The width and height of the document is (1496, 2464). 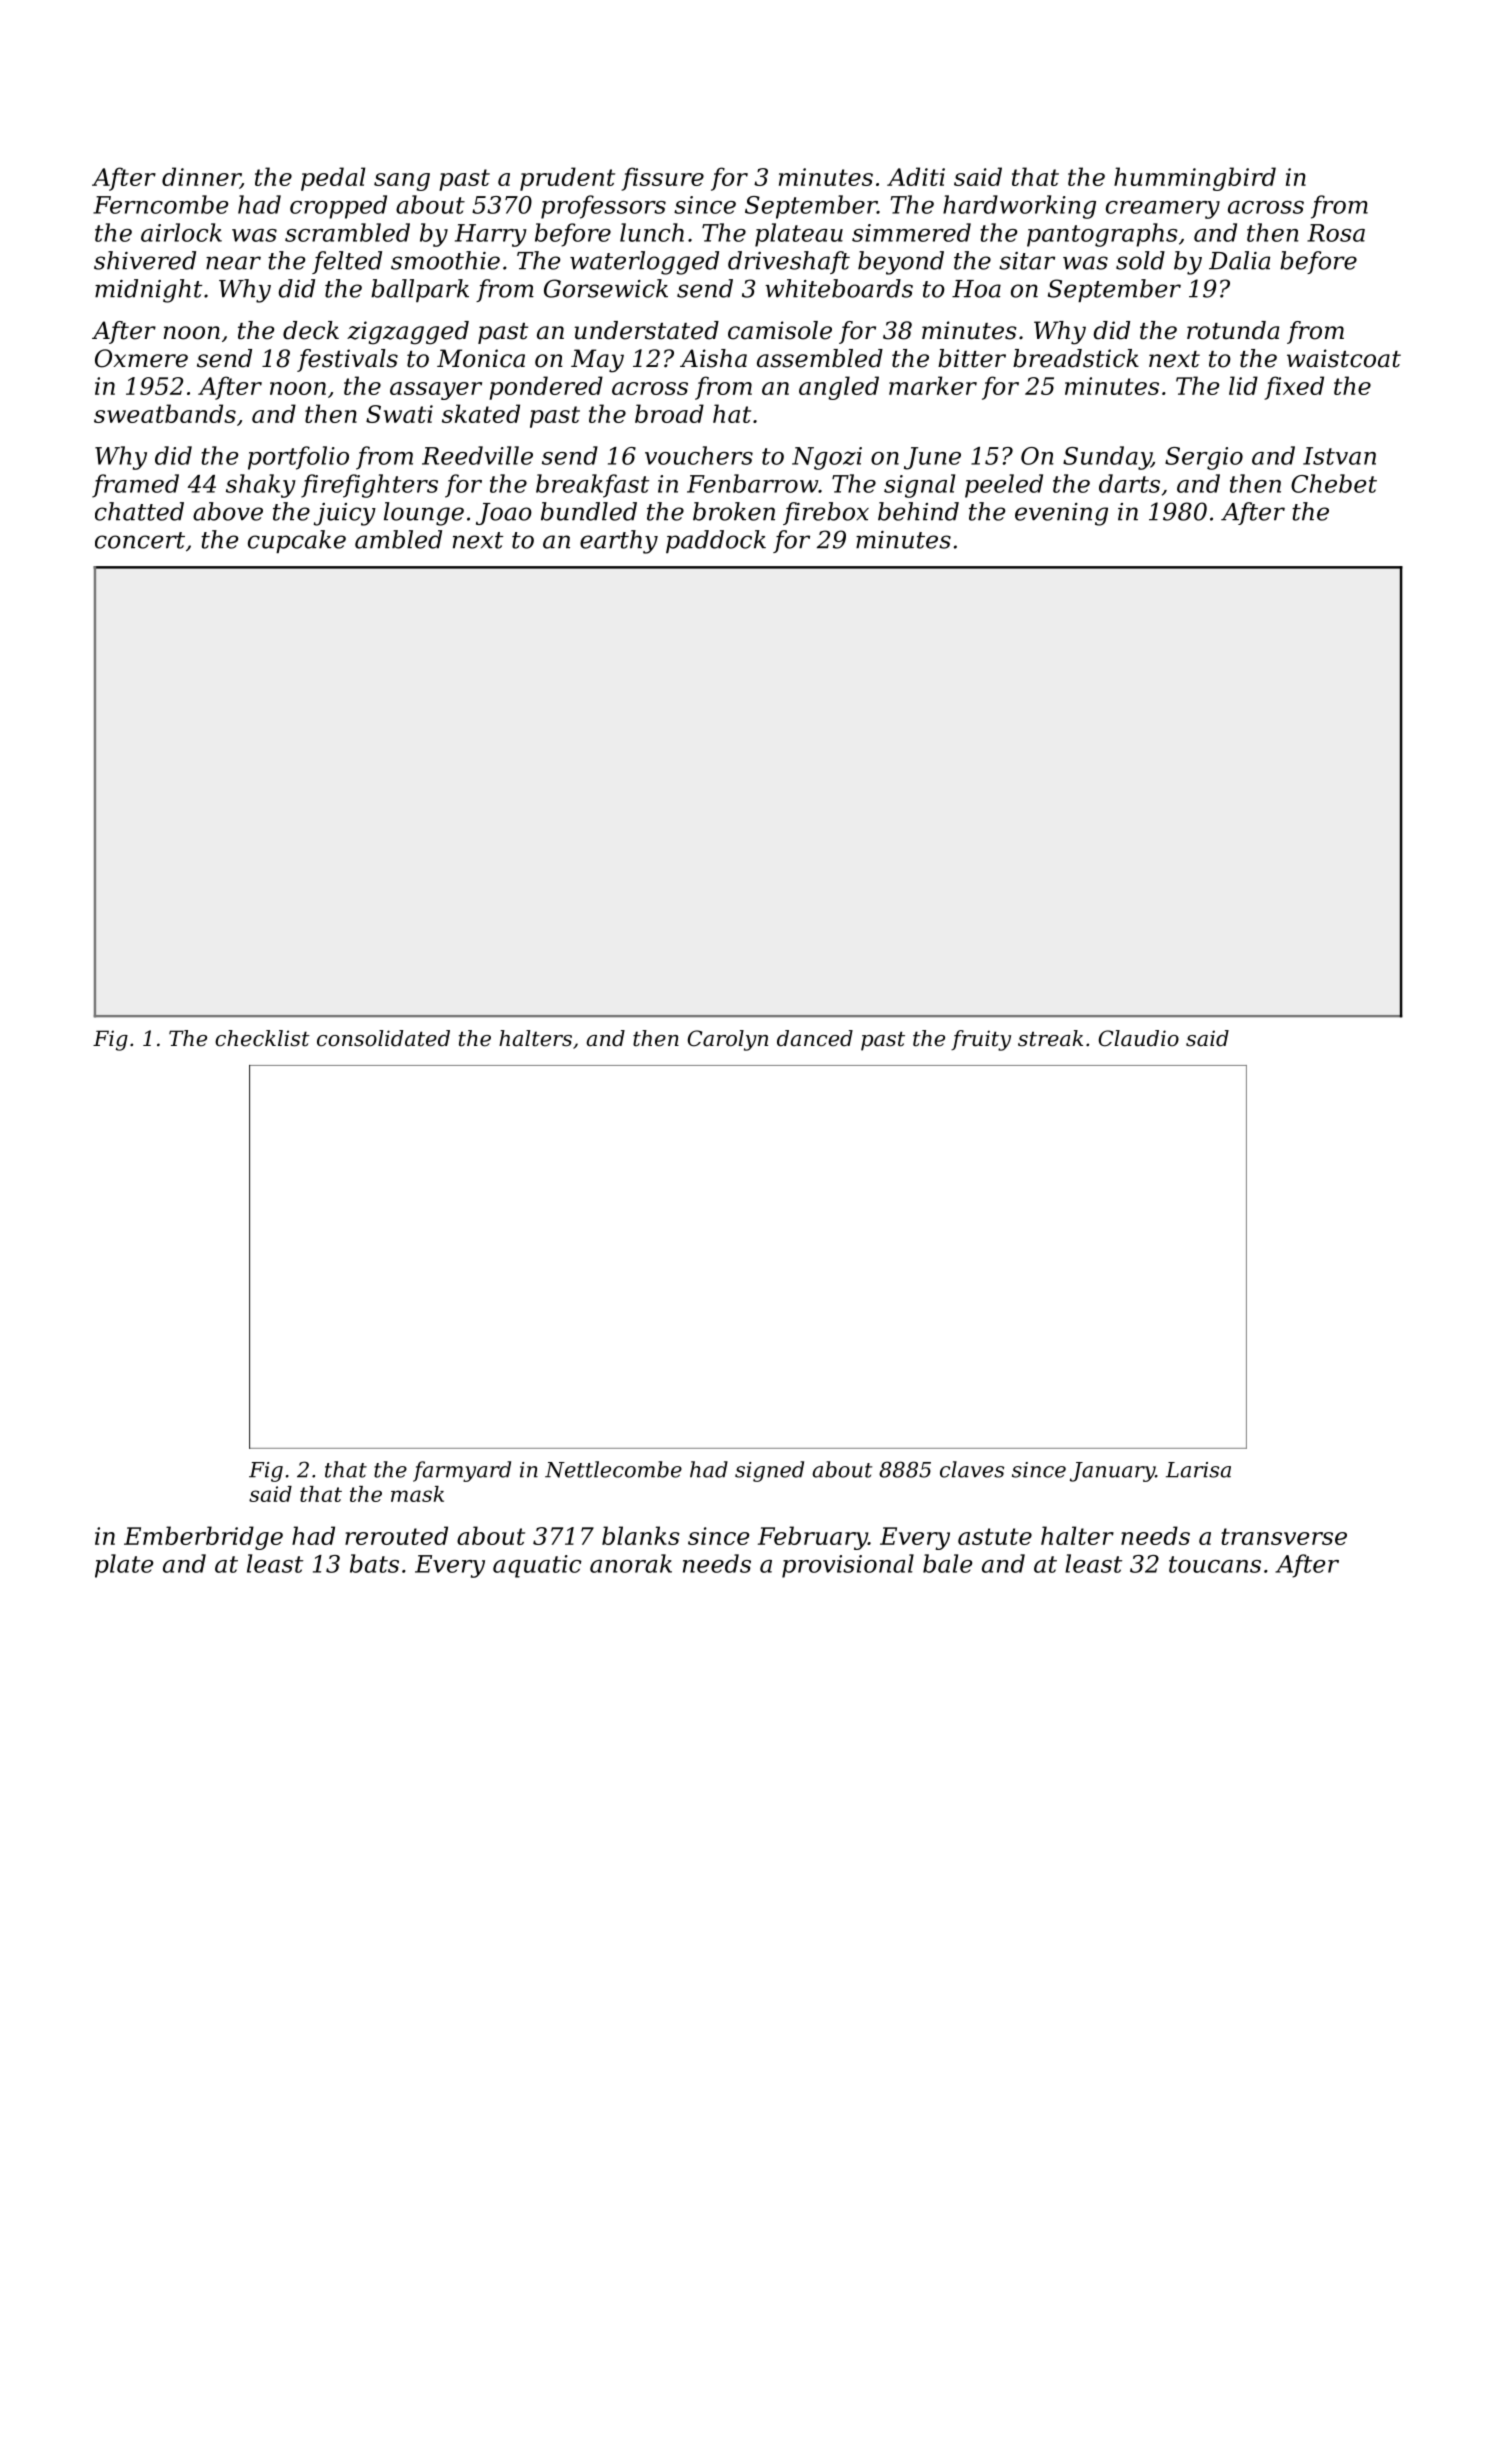 I want to click on Claudio, so click(x=1139, y=1038).
